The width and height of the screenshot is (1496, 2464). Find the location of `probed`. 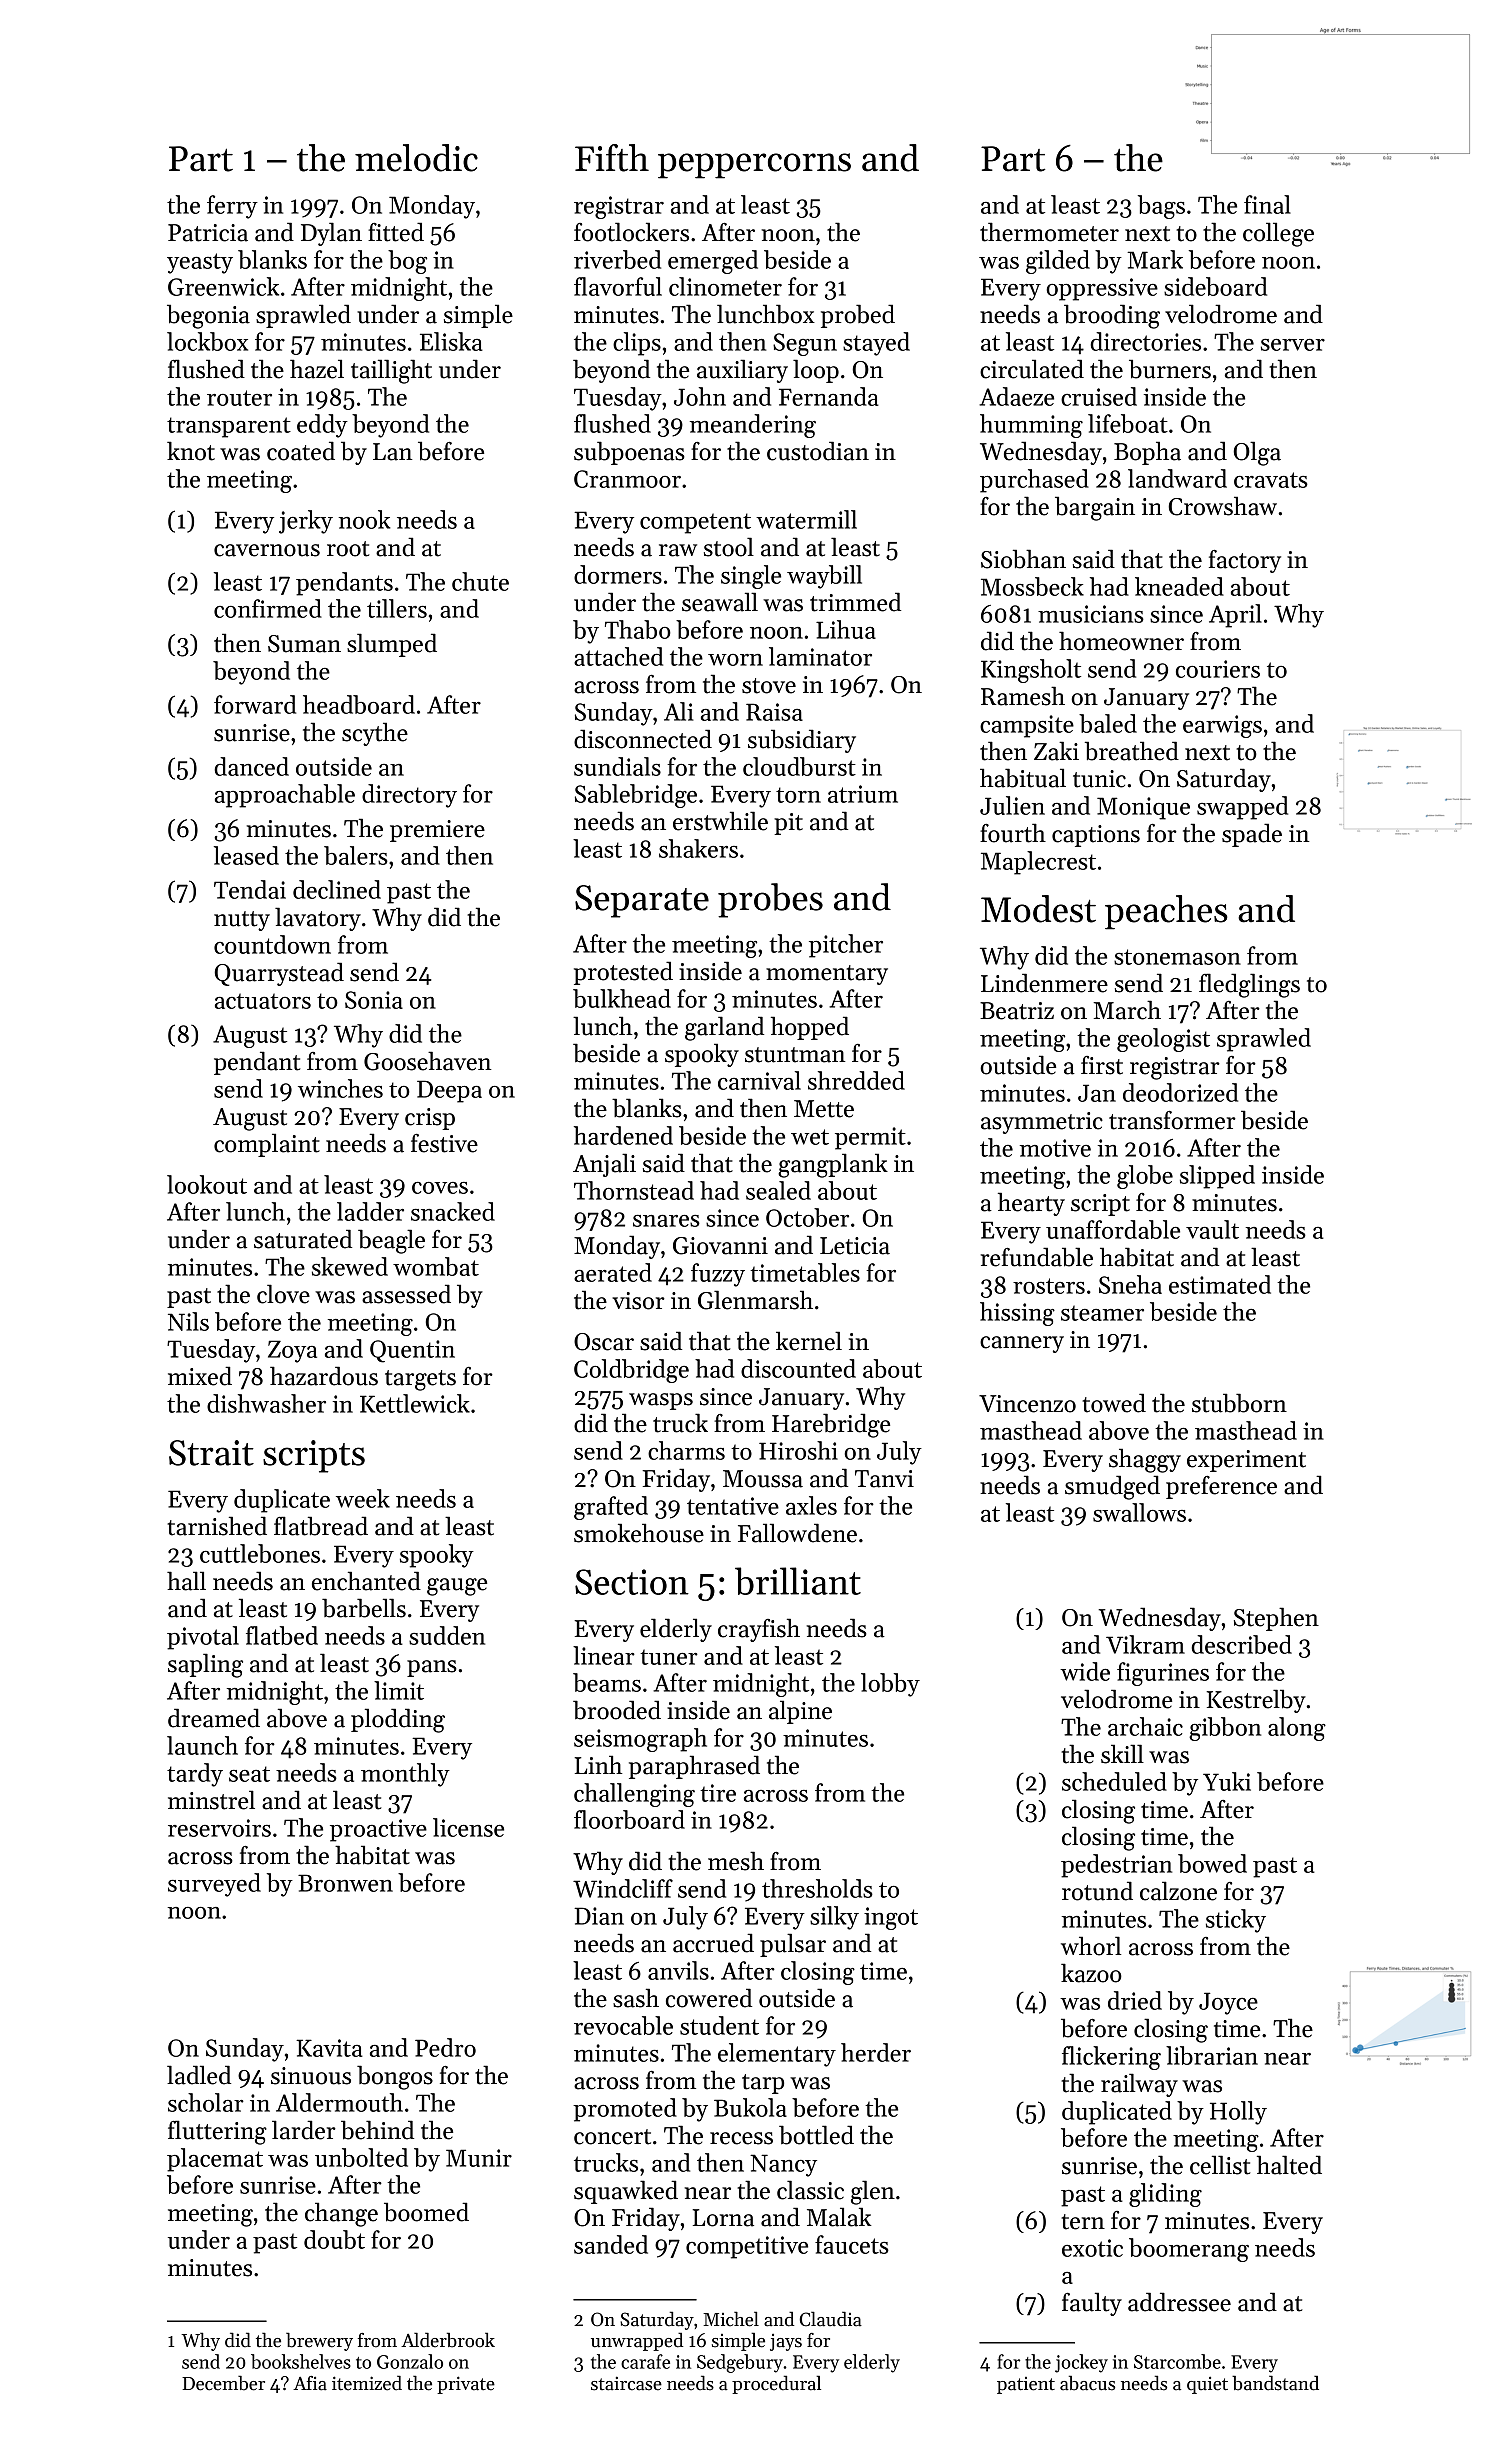

probed is located at coordinates (858, 316).
